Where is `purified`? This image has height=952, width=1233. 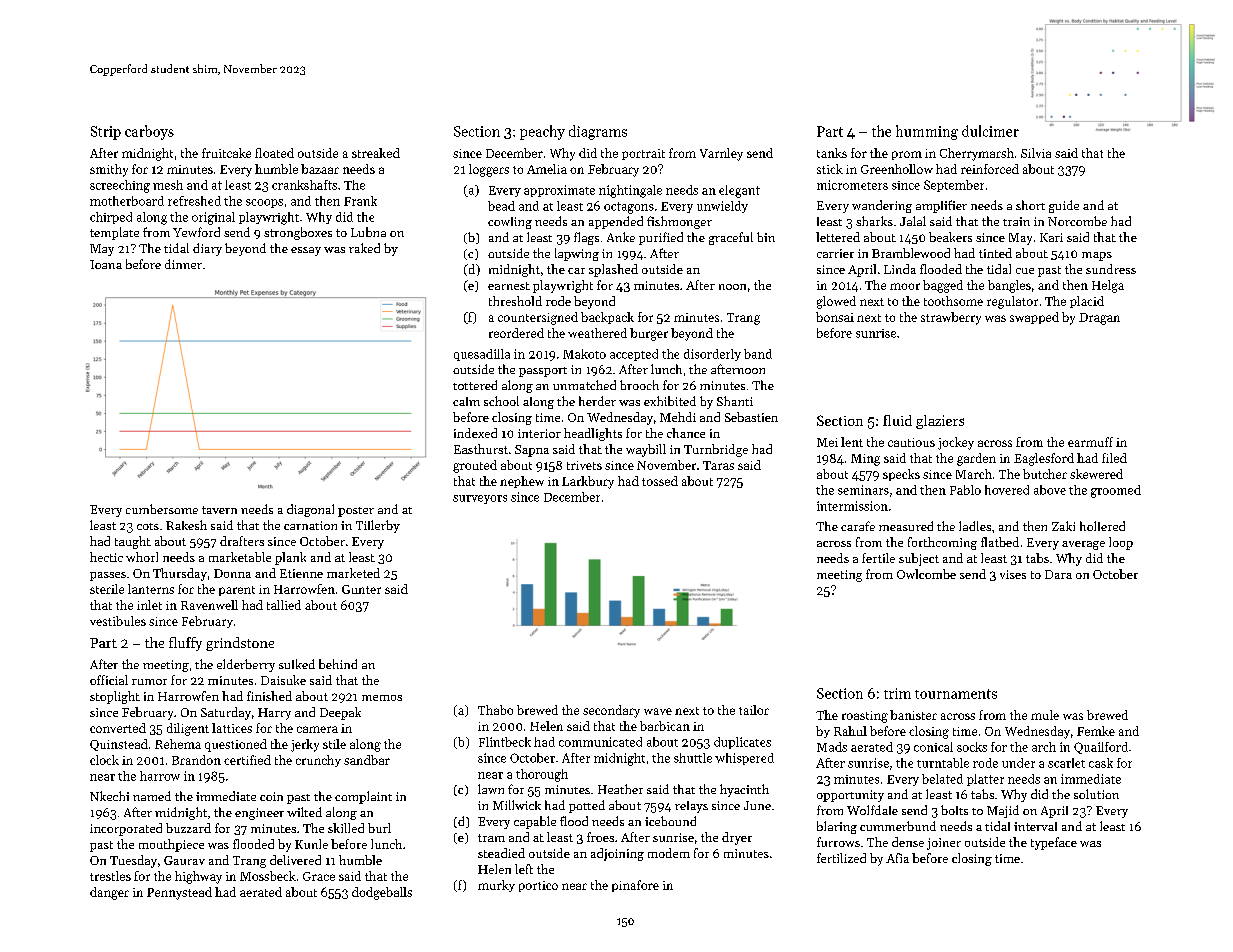
purified is located at coordinates (661, 238).
